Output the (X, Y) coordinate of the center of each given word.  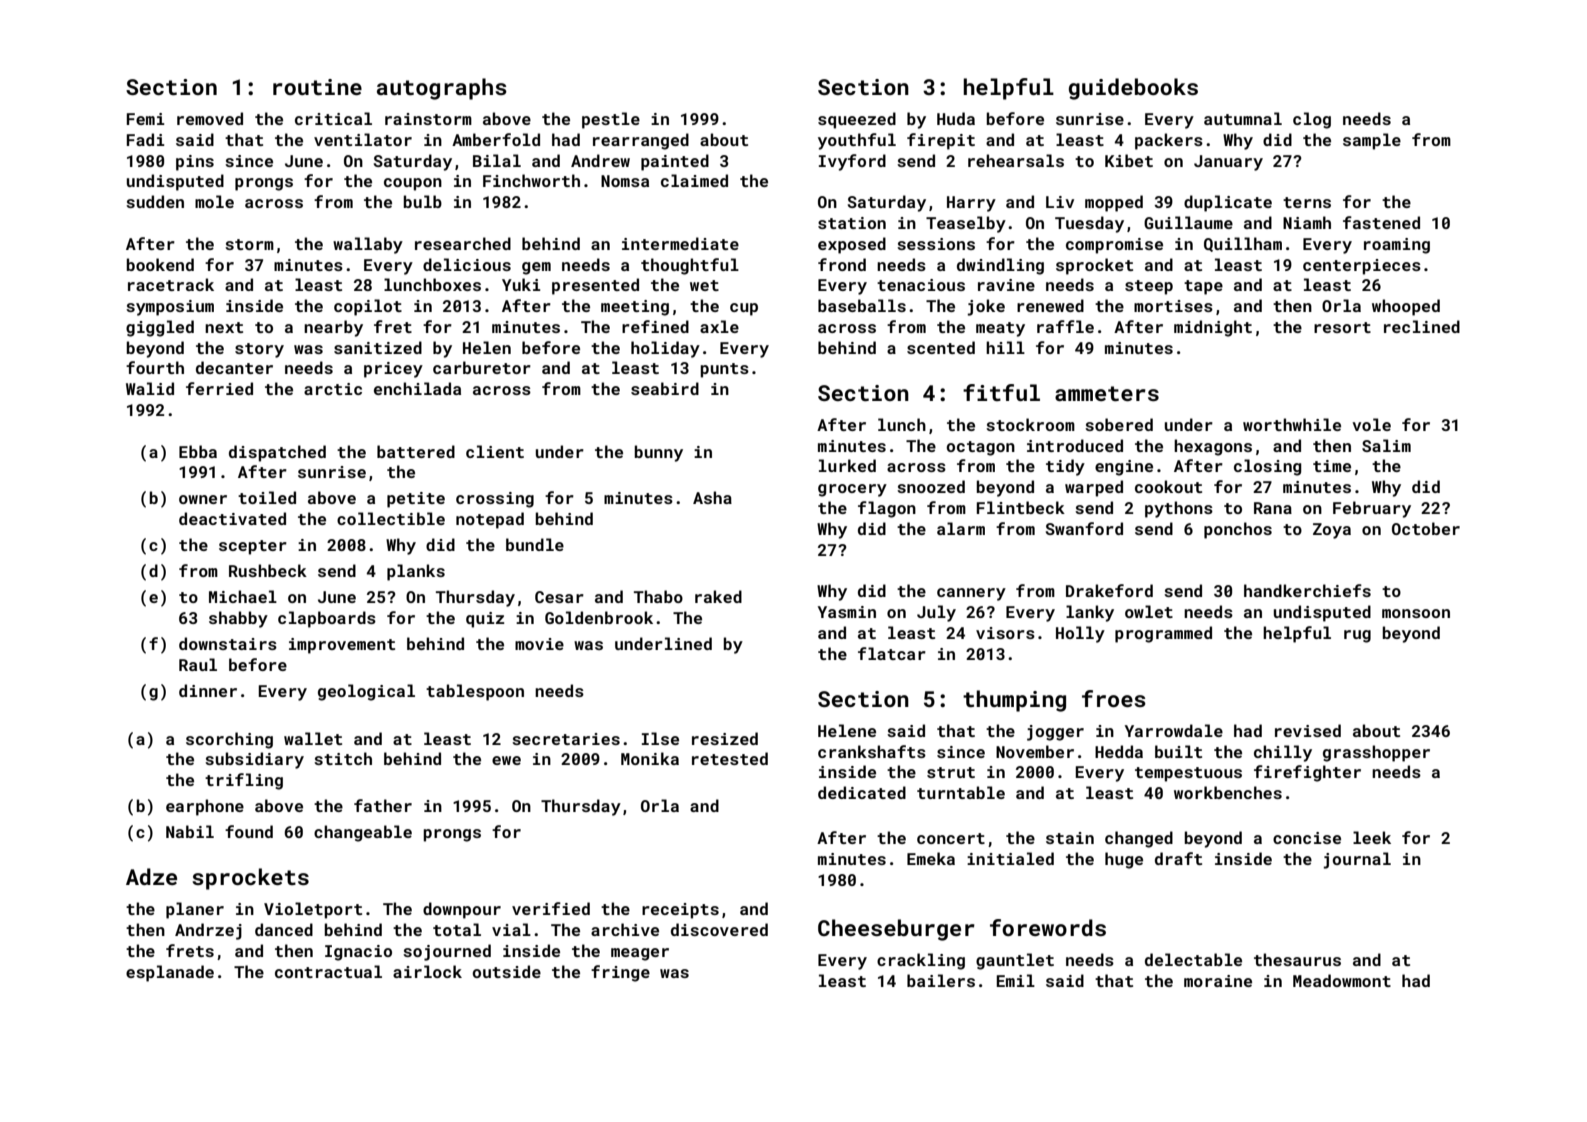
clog (1312, 120)
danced (284, 929)
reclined (1422, 326)
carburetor (482, 367)
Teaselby (966, 224)
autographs (442, 89)
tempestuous (1188, 774)
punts (724, 370)
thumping (1014, 701)
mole (214, 201)
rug (1357, 636)
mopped (1114, 203)
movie (539, 644)
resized (725, 738)
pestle (611, 120)
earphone (205, 807)
